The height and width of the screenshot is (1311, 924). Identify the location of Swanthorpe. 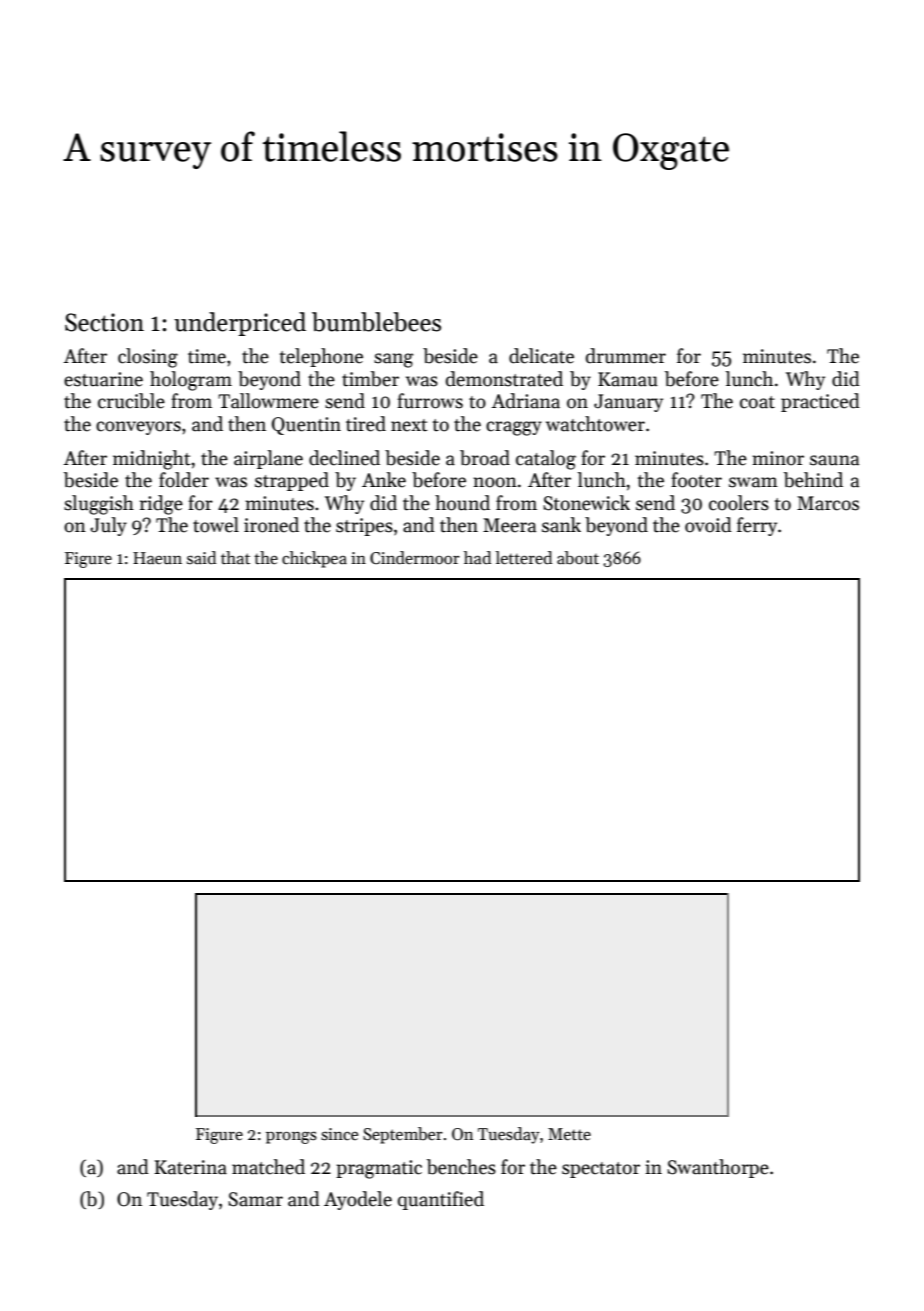
(718, 1168).
